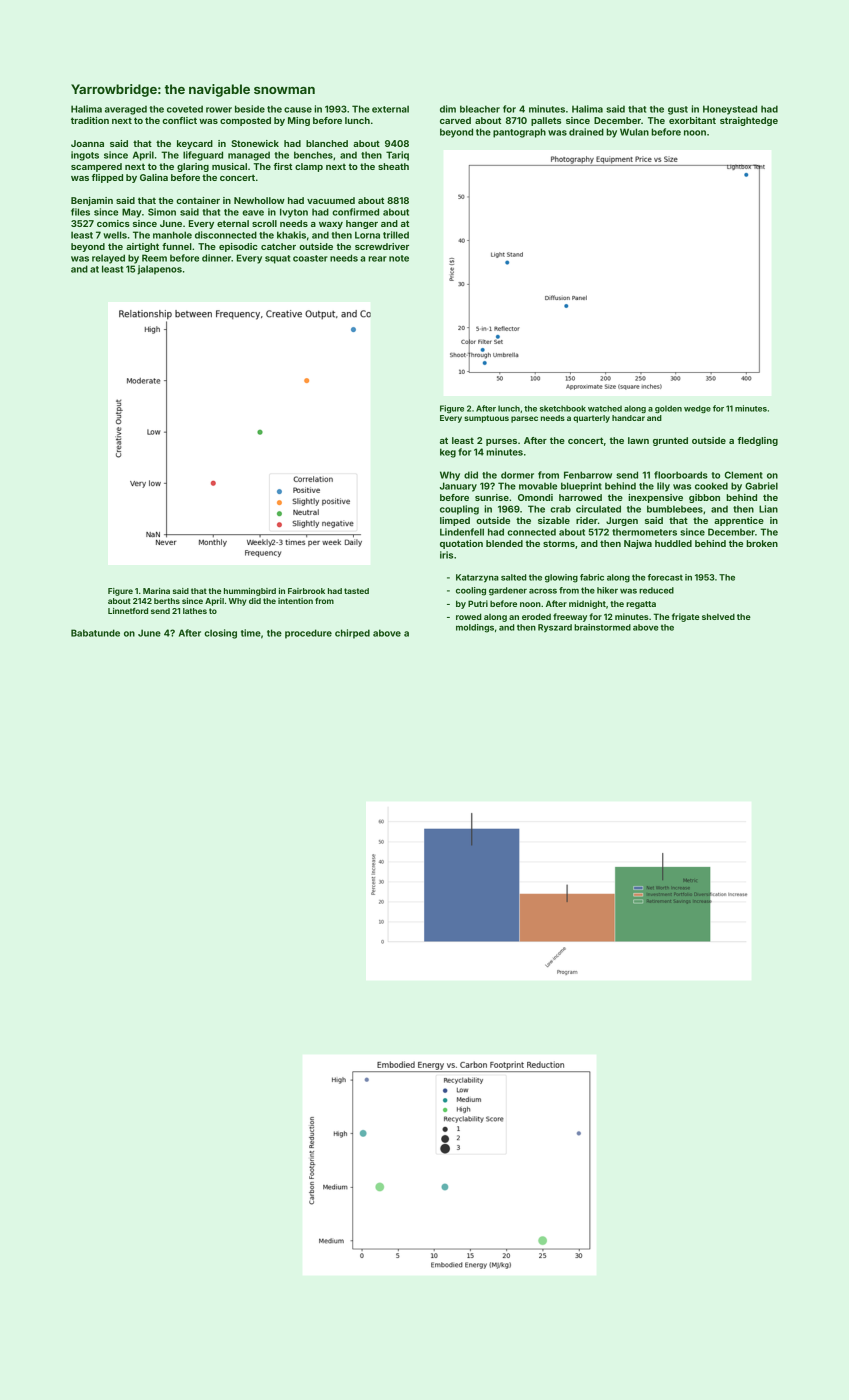 This screenshot has width=849, height=1400. Describe the element at coordinates (249, 156) in the screenshot. I see `managed` at that location.
